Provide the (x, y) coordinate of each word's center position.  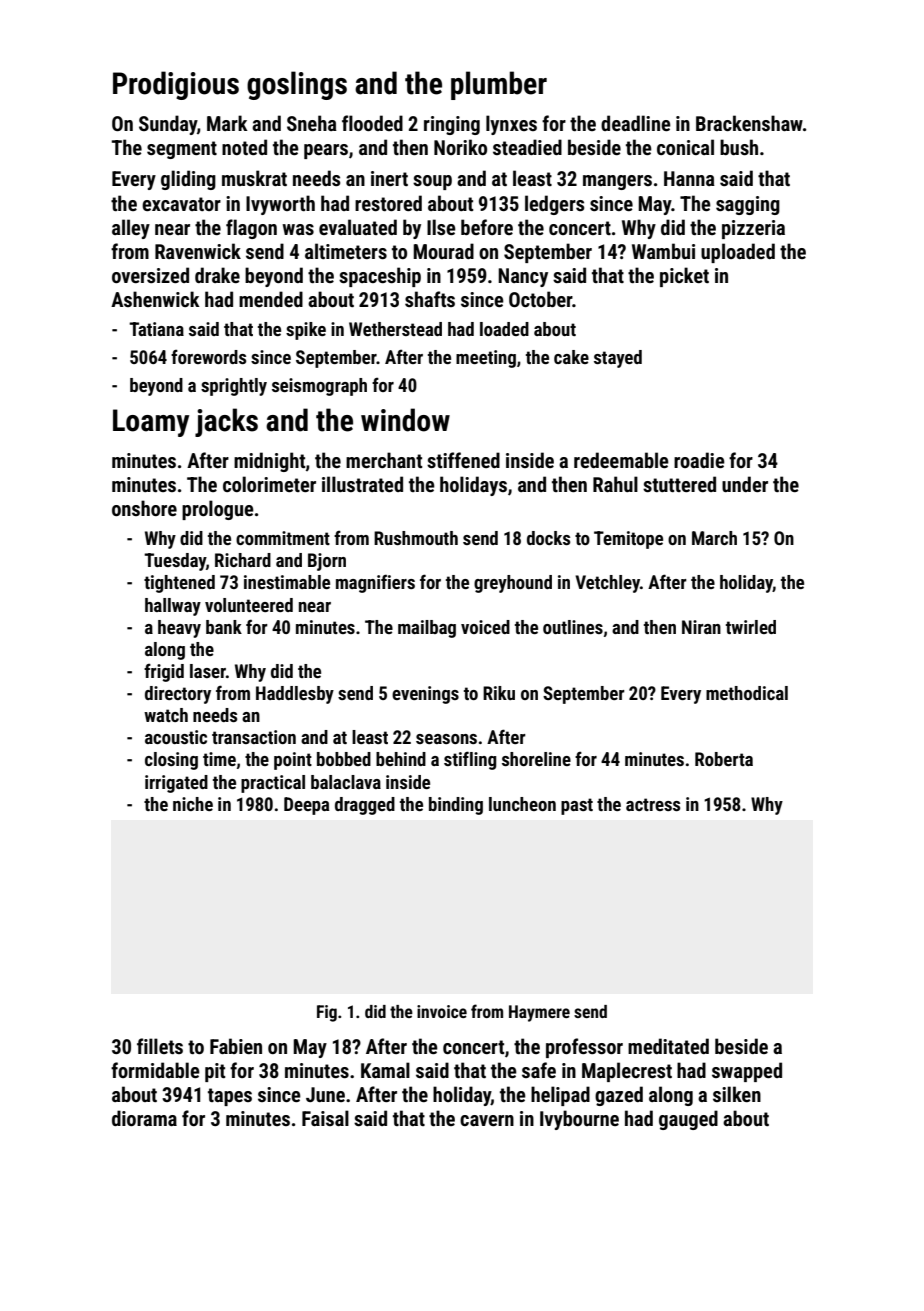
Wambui (663, 251)
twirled (751, 627)
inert (389, 178)
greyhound (513, 584)
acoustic (176, 737)
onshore (144, 508)
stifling (470, 760)
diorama (144, 1118)
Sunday (168, 125)
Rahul (615, 484)
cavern (487, 1120)
